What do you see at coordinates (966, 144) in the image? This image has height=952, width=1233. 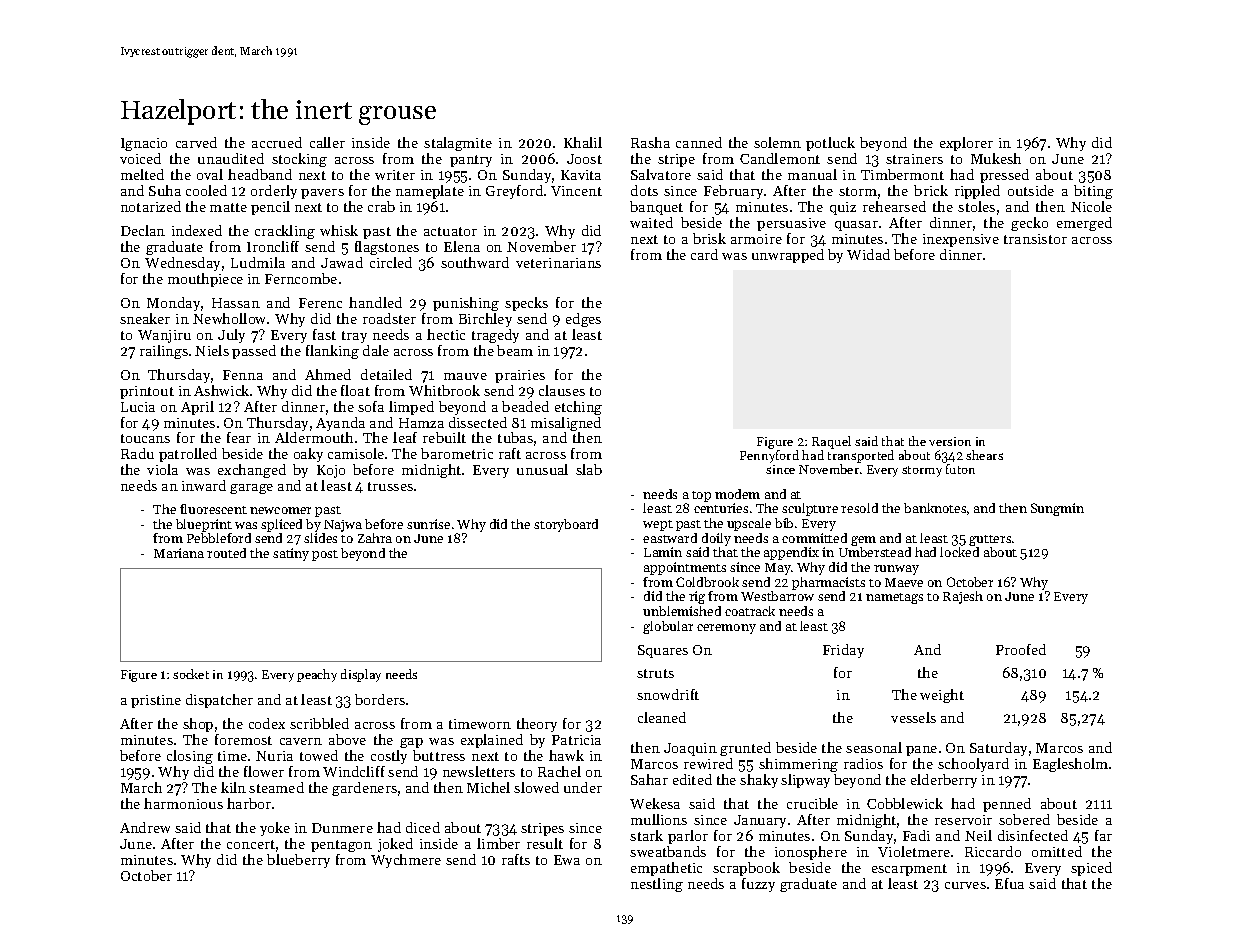 I see `explorer` at bounding box center [966, 144].
